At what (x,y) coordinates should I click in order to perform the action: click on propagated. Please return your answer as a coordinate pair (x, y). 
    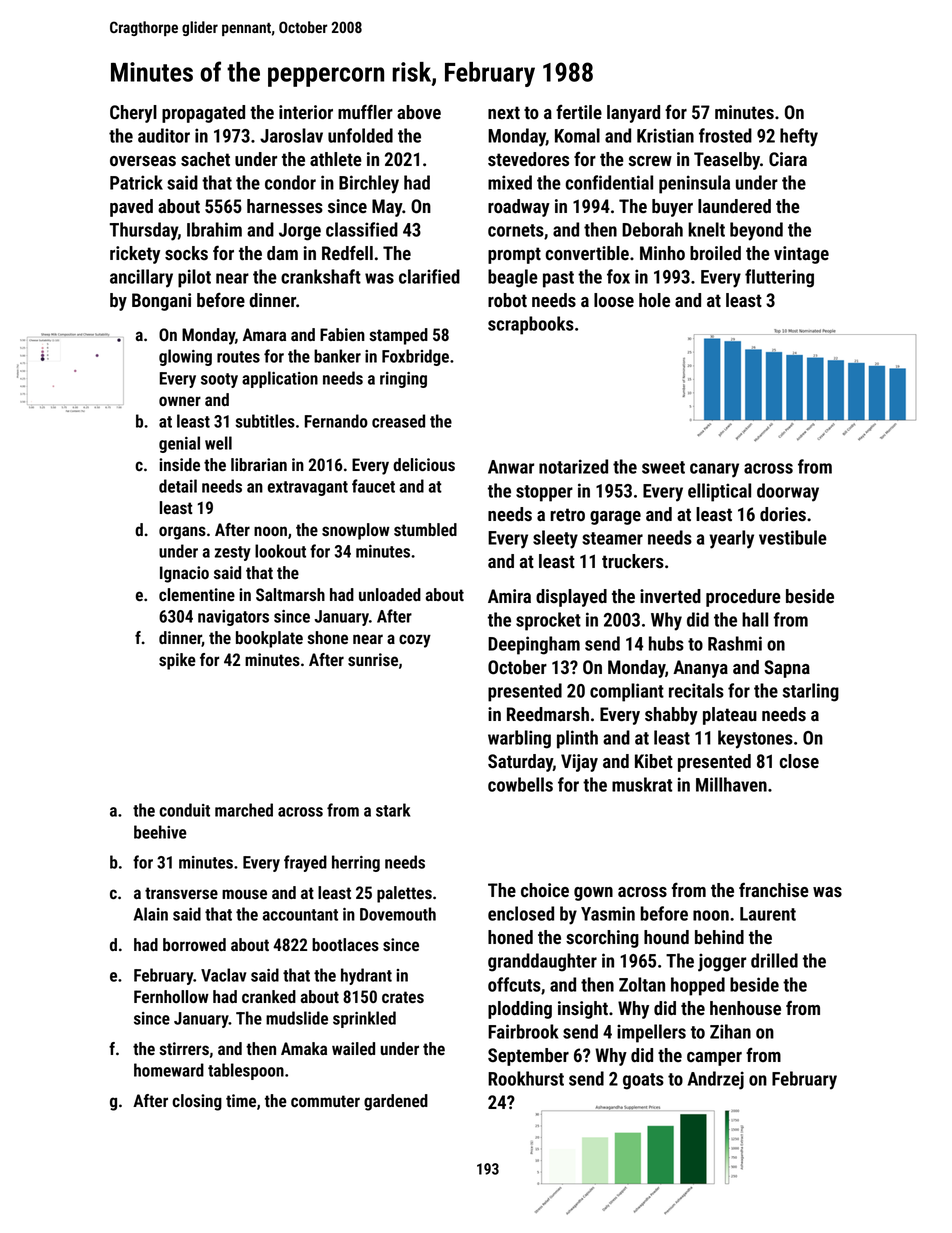
    Looking at the image, I should click on (203, 114).
